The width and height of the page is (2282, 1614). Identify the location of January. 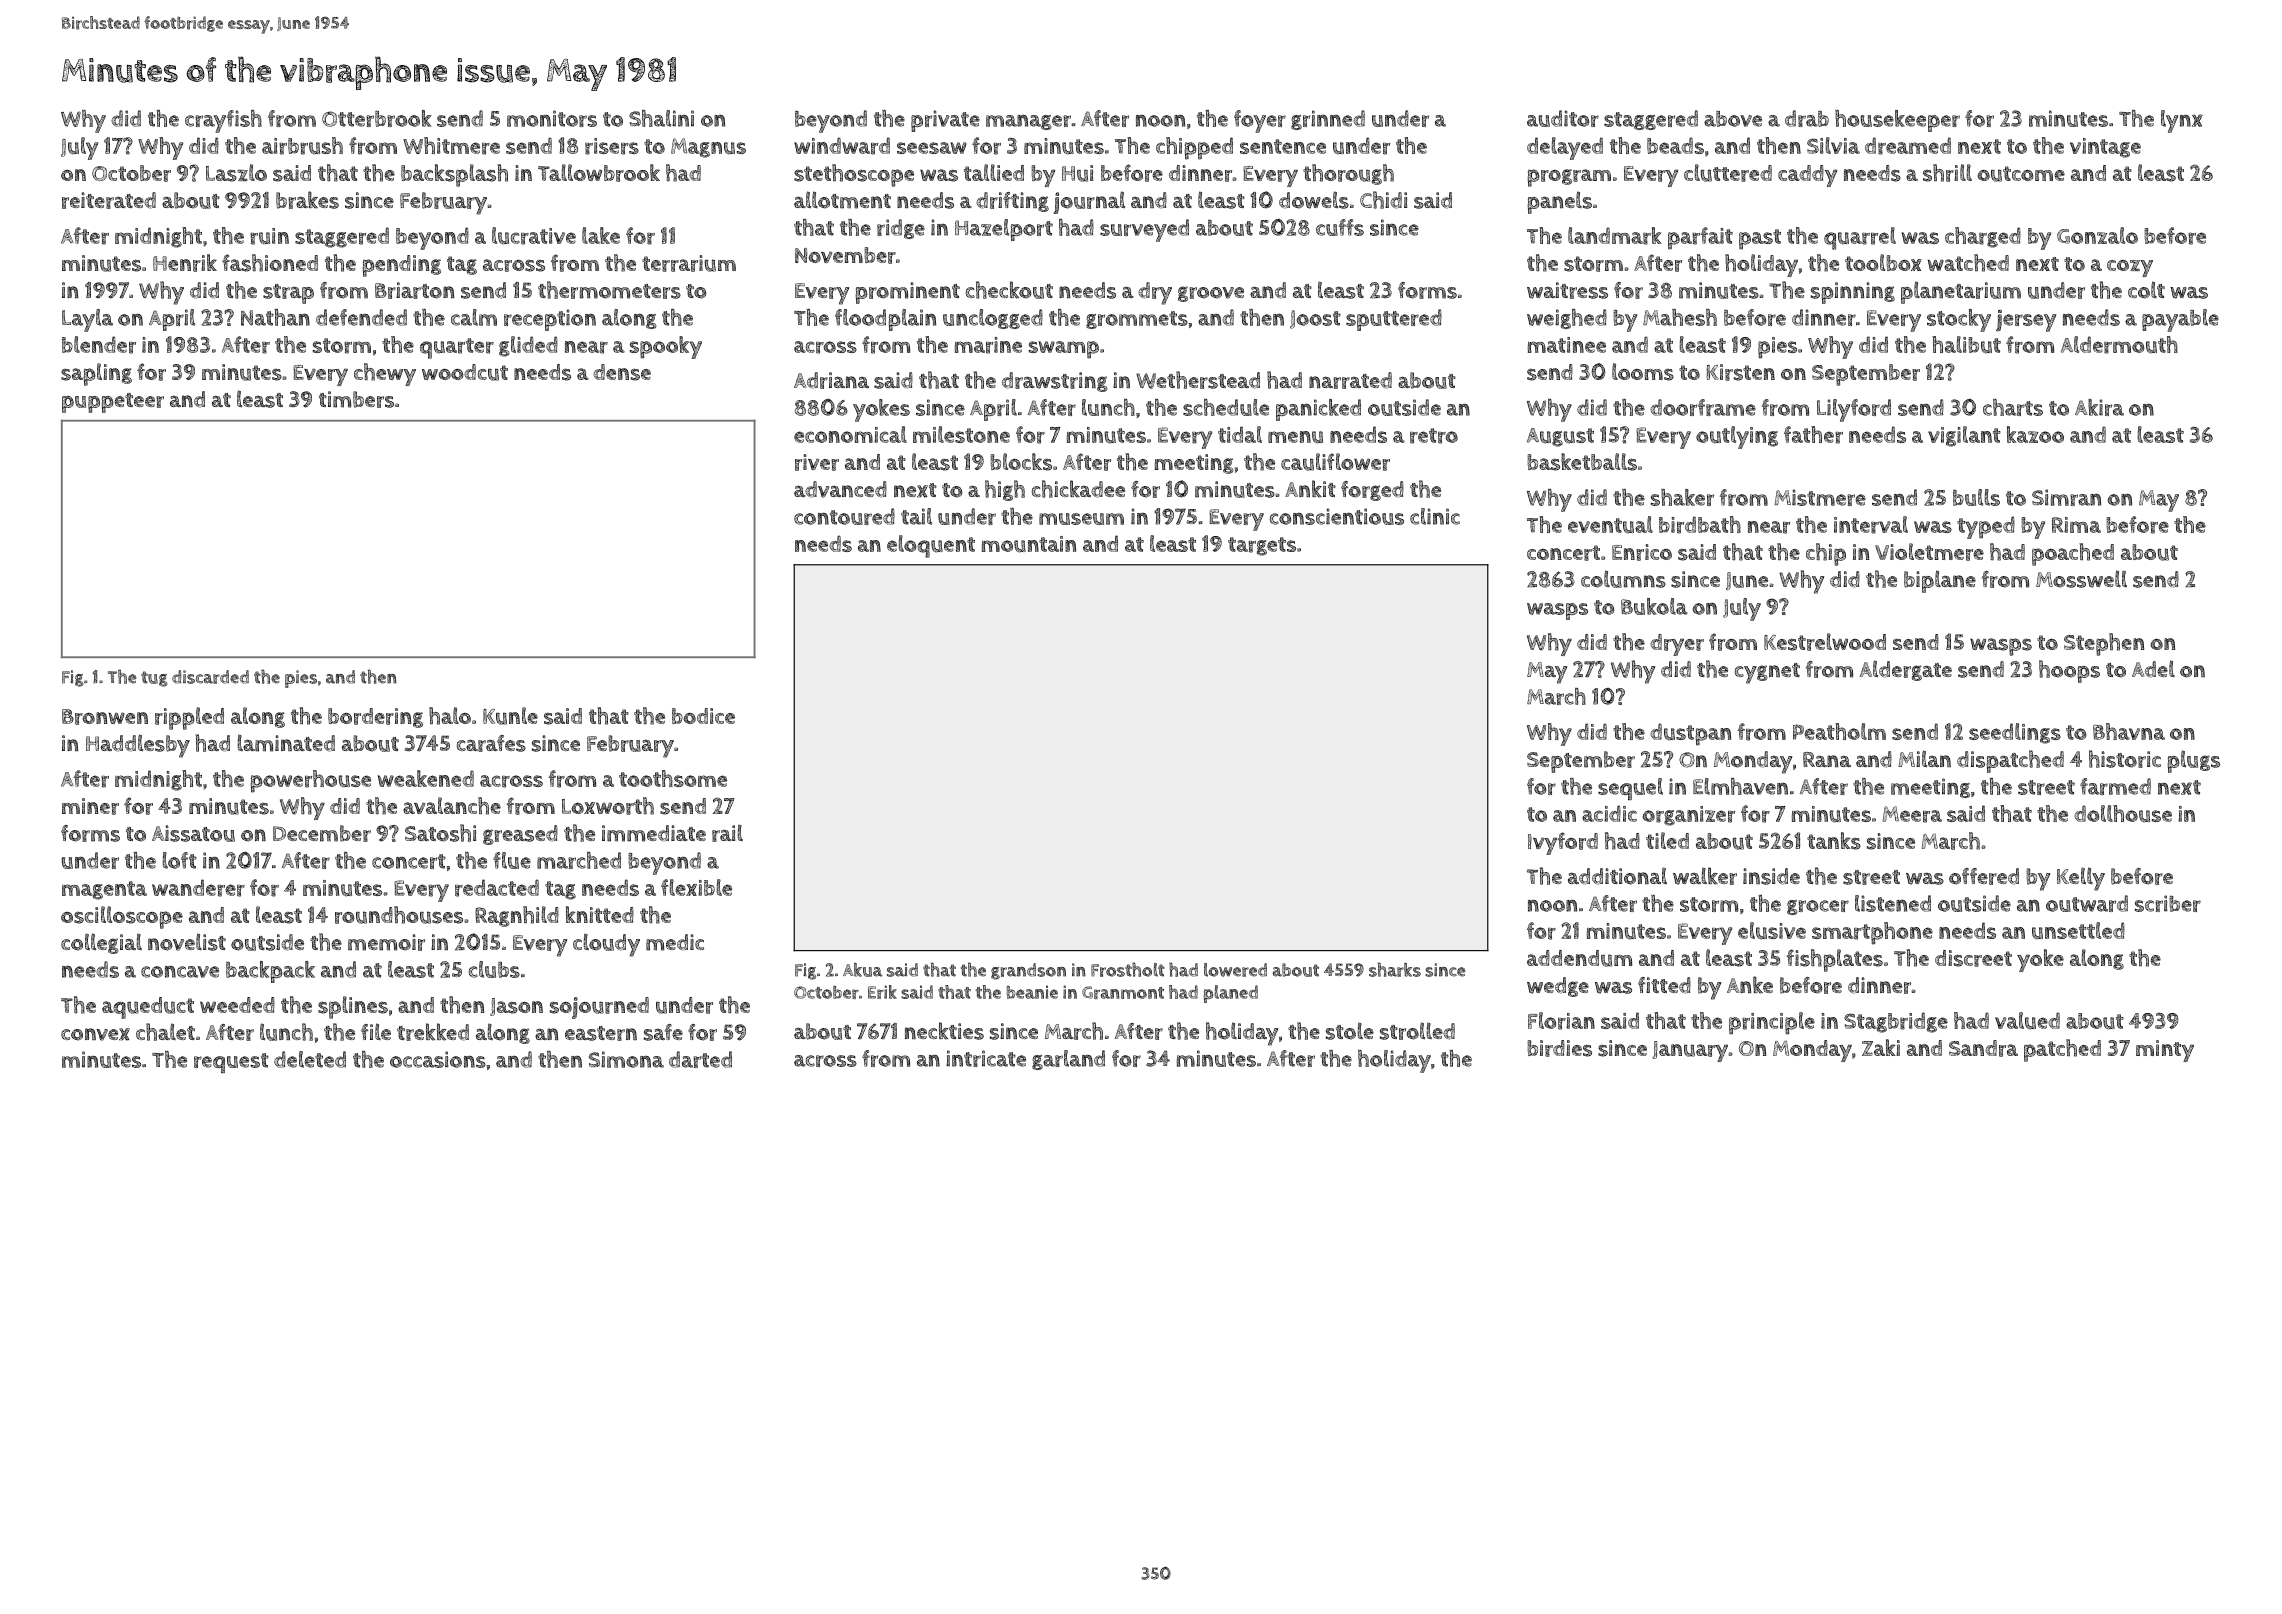
(1690, 1051).
